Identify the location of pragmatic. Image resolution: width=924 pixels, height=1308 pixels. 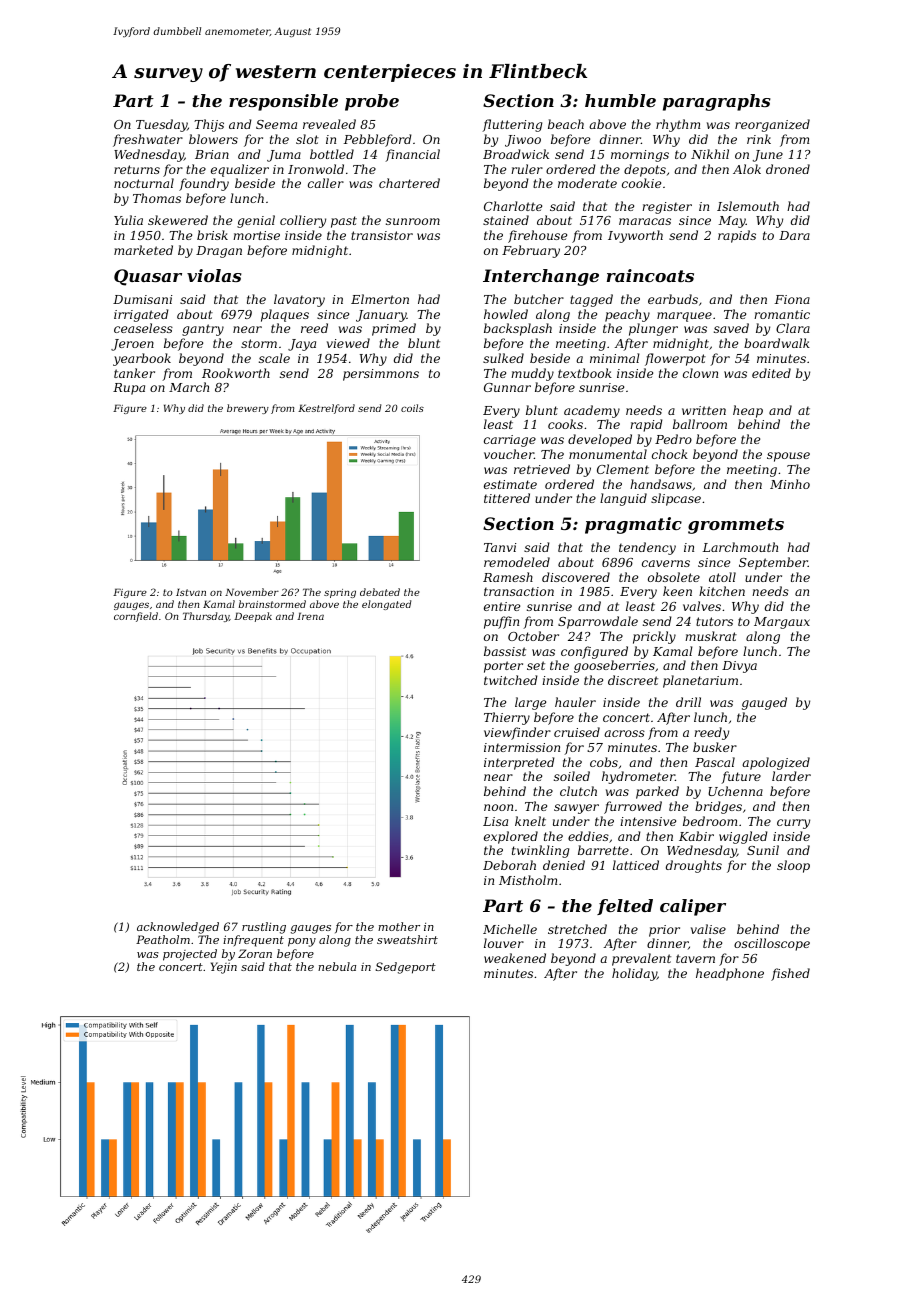
(633, 525).
